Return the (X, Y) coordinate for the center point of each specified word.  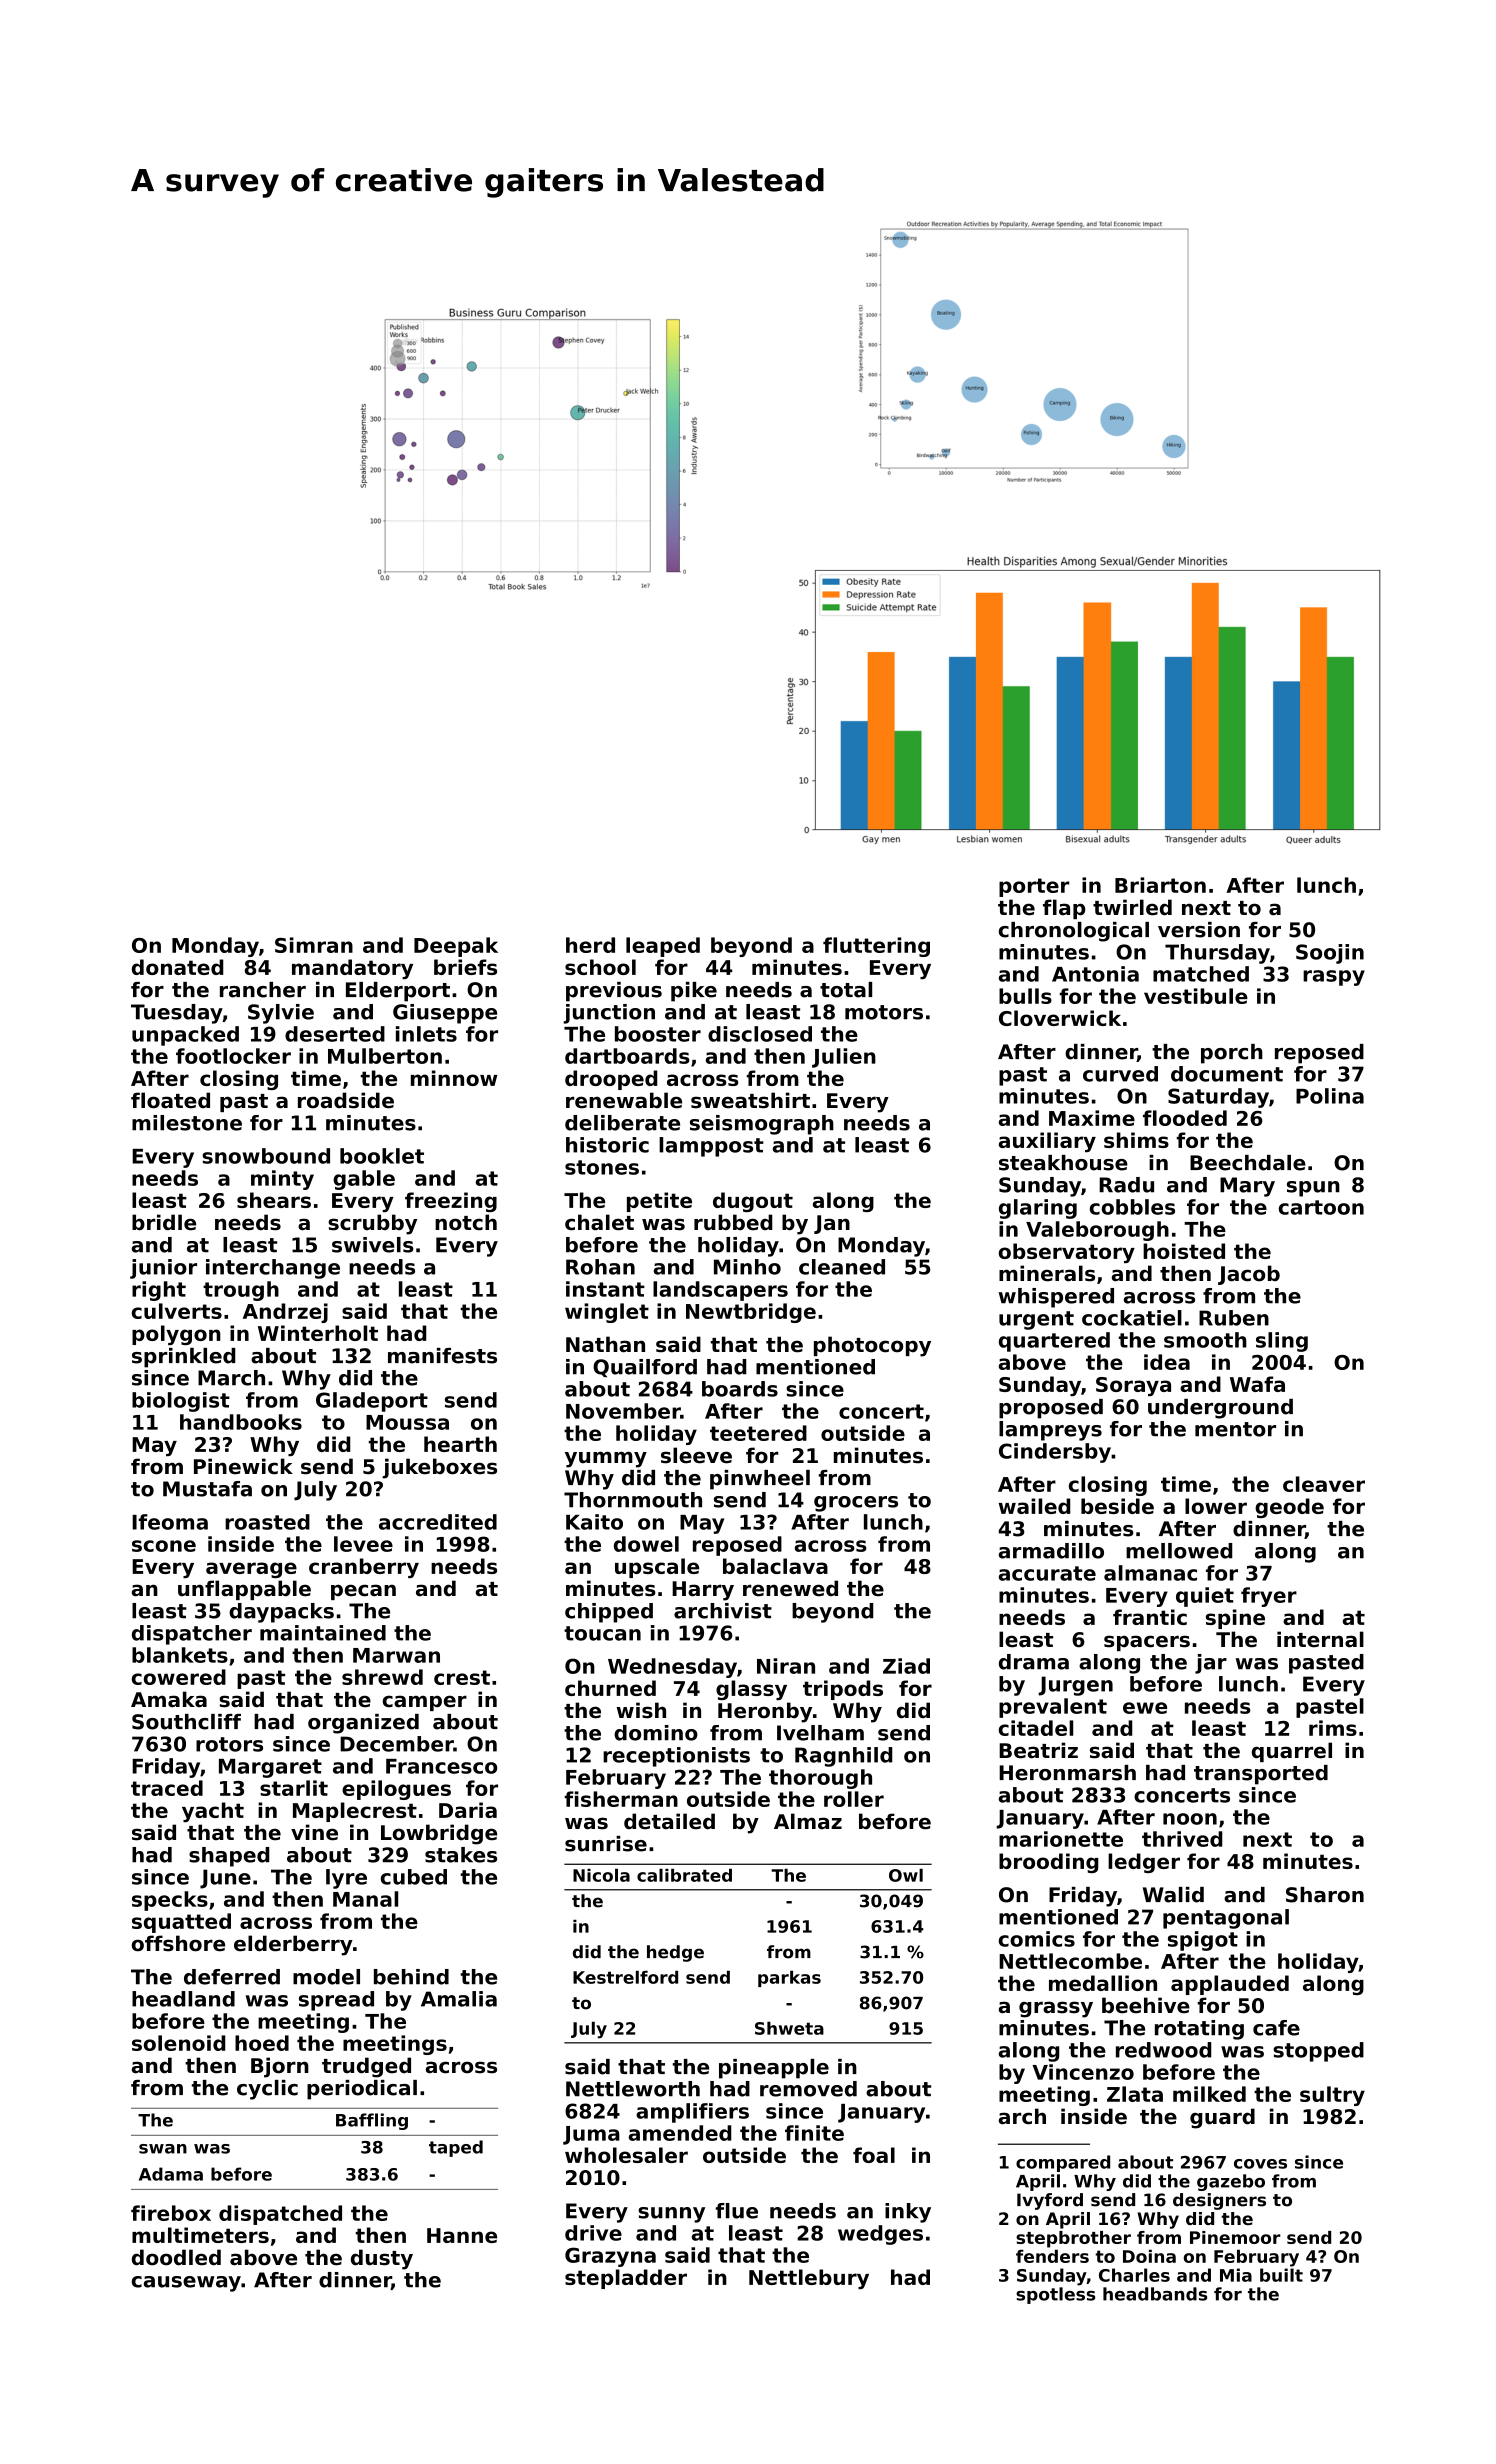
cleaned (842, 1267)
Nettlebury (809, 2279)
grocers (856, 1504)
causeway (186, 2284)
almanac (1150, 1573)
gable (364, 1180)
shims (1136, 1140)
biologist (181, 1402)
